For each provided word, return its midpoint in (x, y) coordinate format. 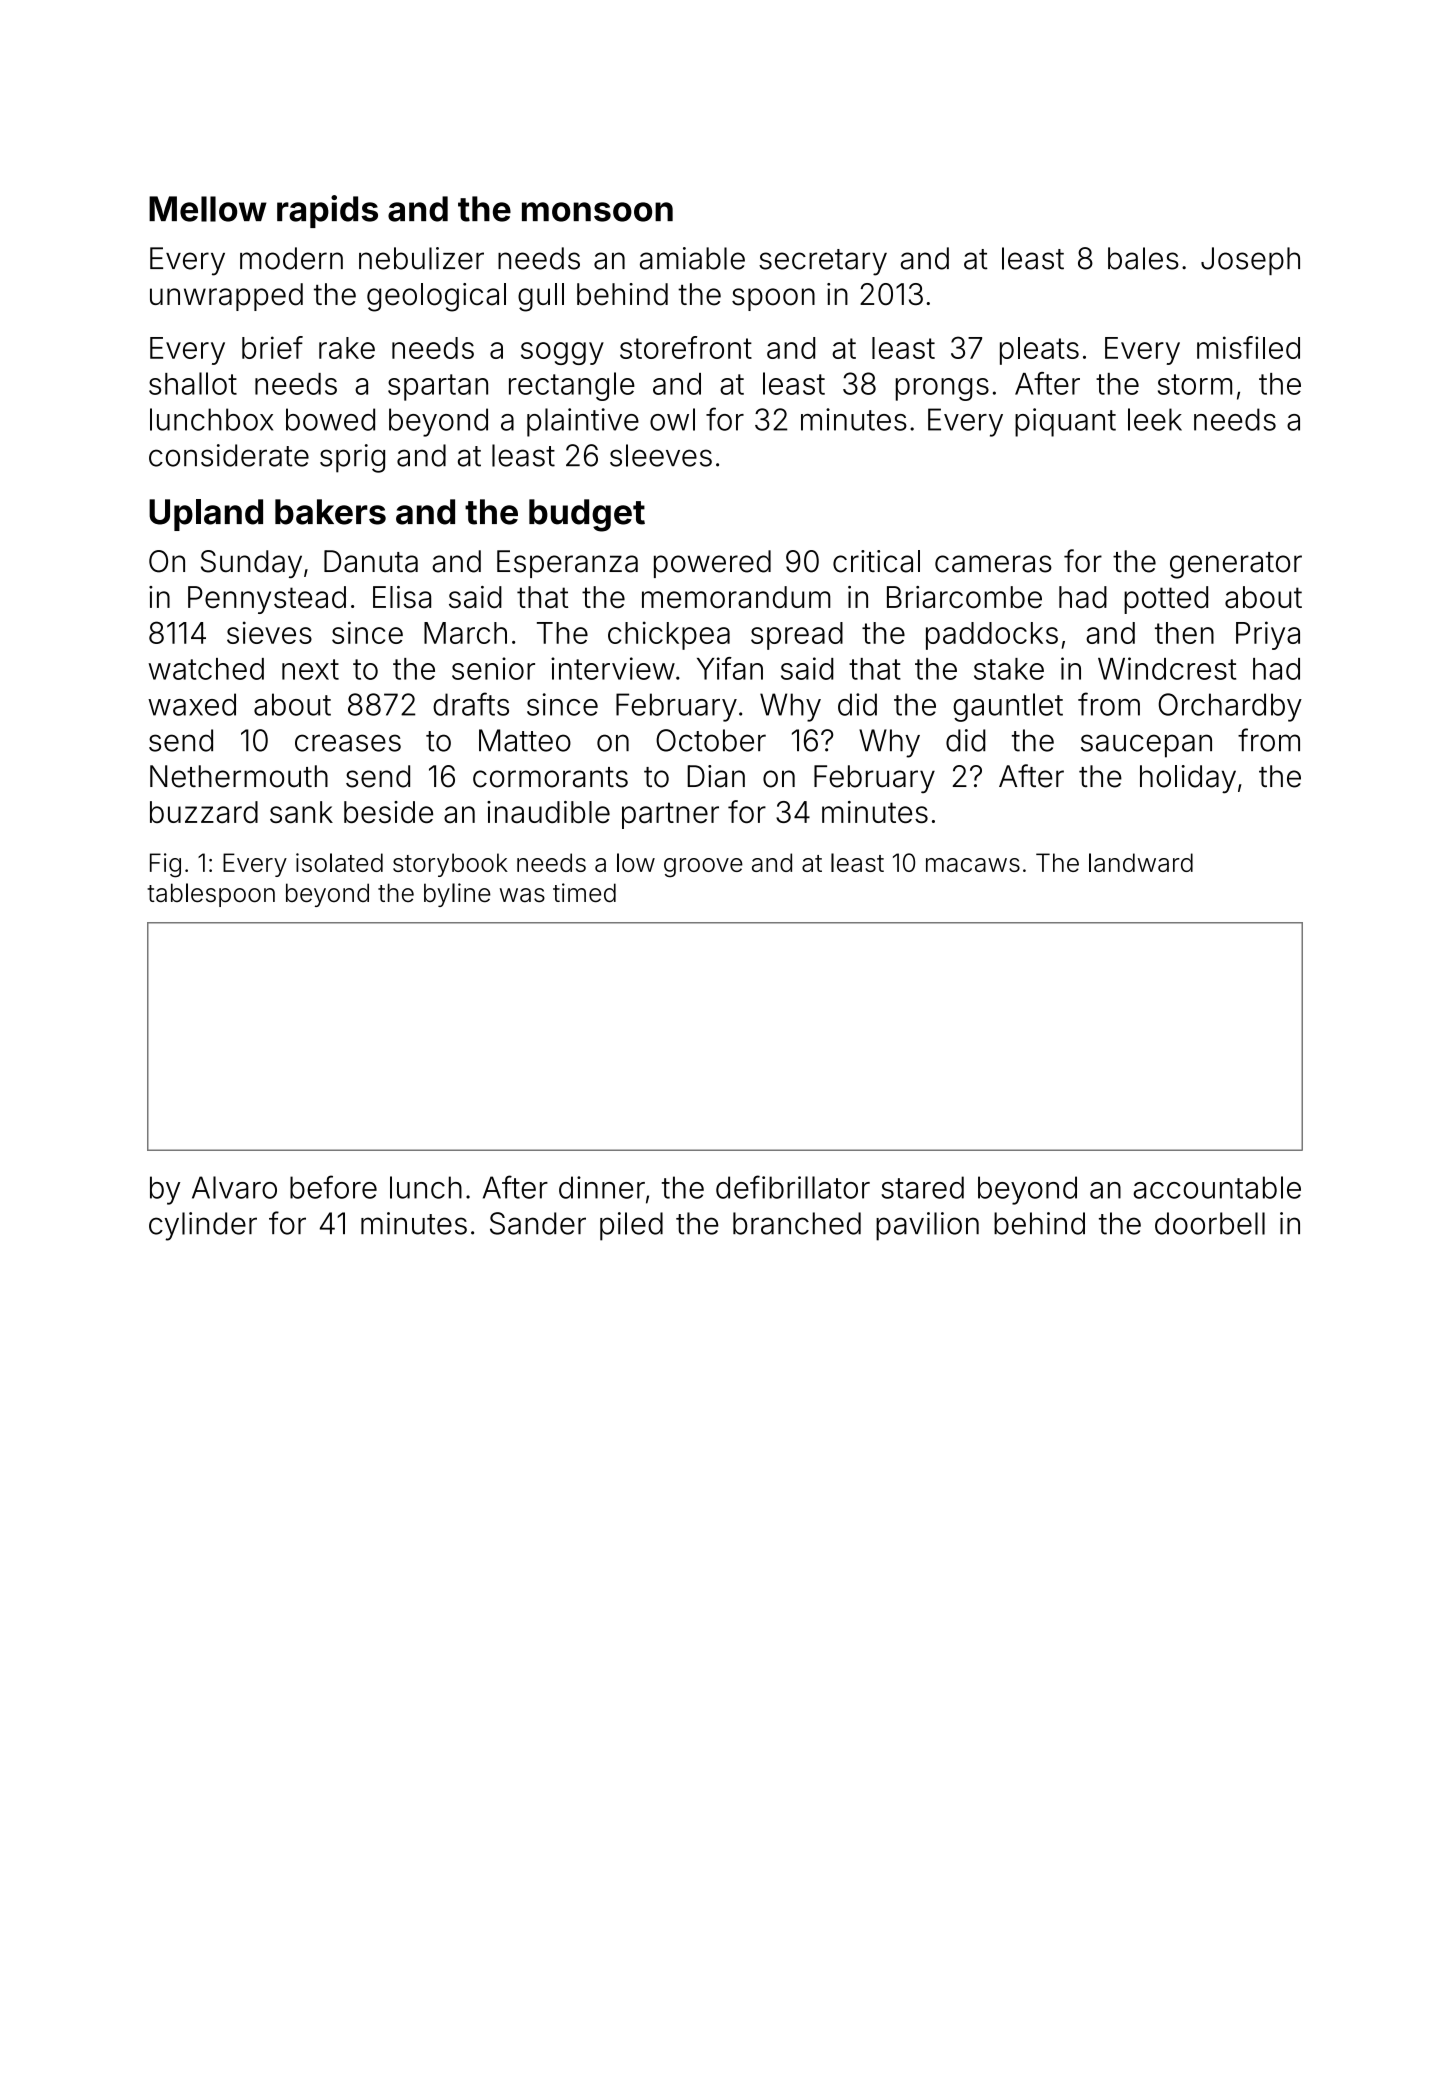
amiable (692, 258)
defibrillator (793, 1187)
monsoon (597, 212)
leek (1155, 419)
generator (1236, 565)
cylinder (203, 1226)
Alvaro (234, 1187)
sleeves (661, 455)
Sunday (251, 564)
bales (1143, 258)
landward (1141, 862)
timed (584, 892)
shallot (193, 383)
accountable (1217, 1187)
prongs (942, 389)
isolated (339, 862)
